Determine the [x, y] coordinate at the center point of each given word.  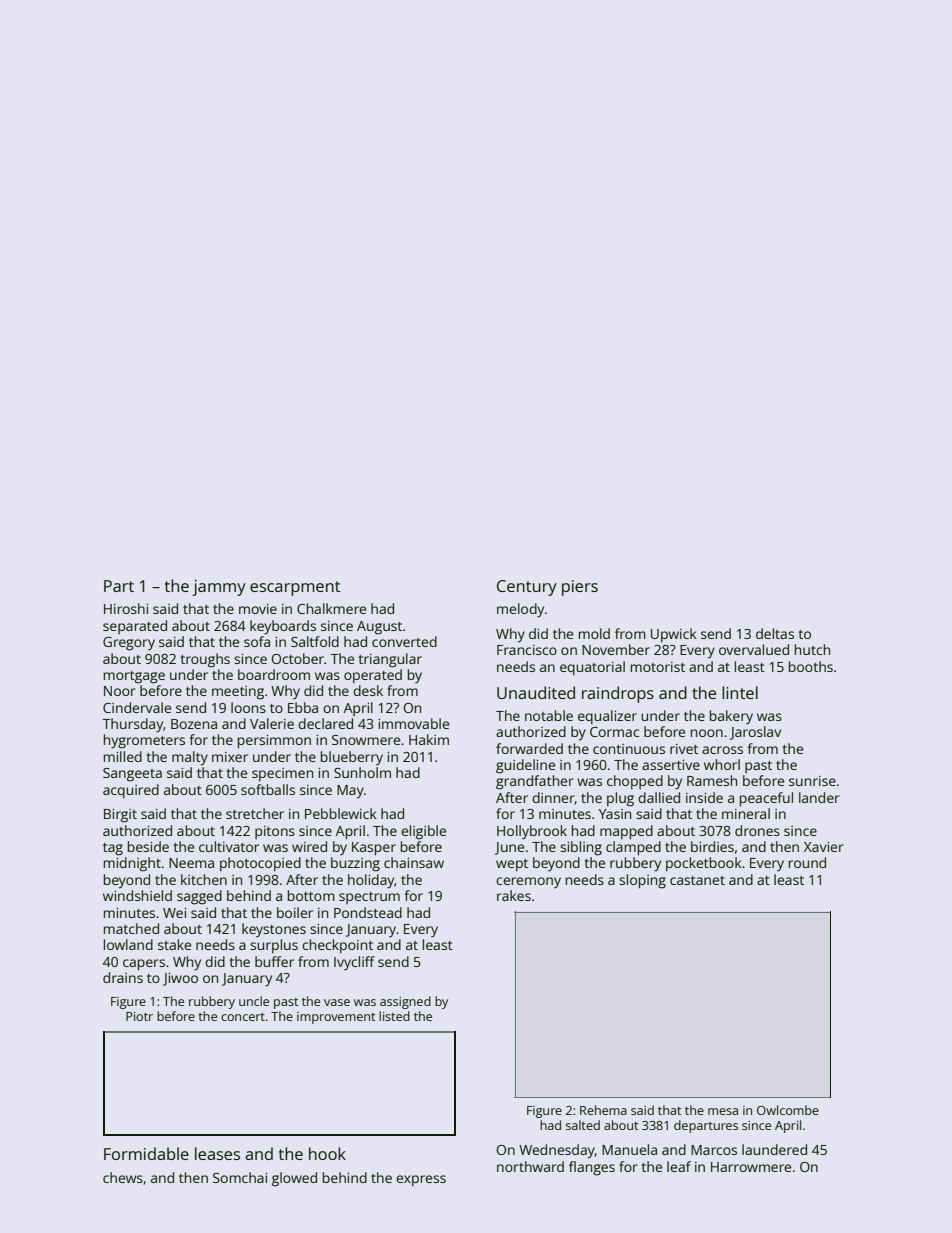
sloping [642, 881]
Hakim [429, 739]
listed [394, 1016]
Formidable [146, 1153]
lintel [740, 692]
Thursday [132, 725]
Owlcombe [788, 1110]
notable [549, 715]
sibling [581, 848]
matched [131, 928]
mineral [746, 813]
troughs [205, 660]
